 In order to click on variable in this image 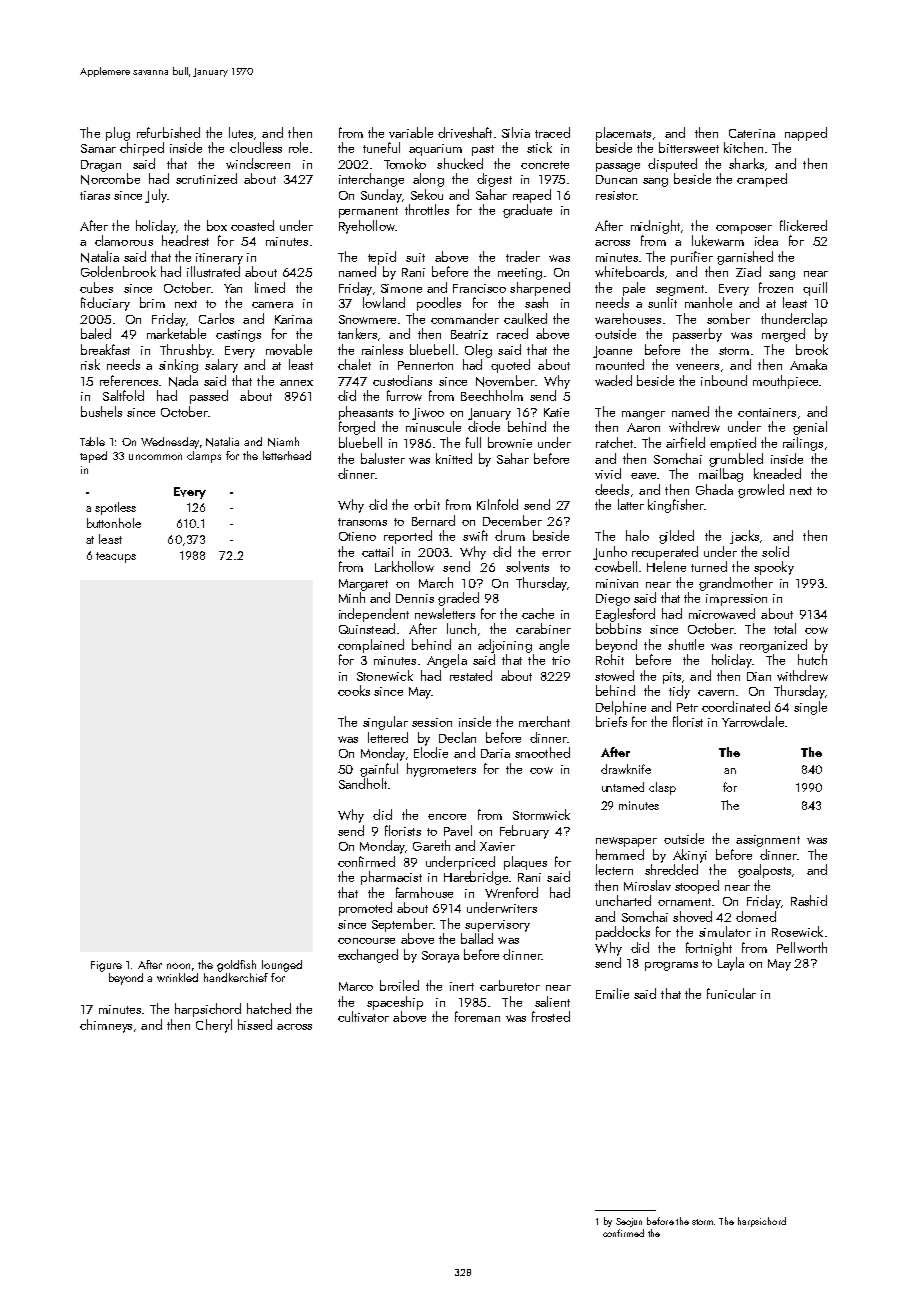, I will do `click(411, 132)`.
